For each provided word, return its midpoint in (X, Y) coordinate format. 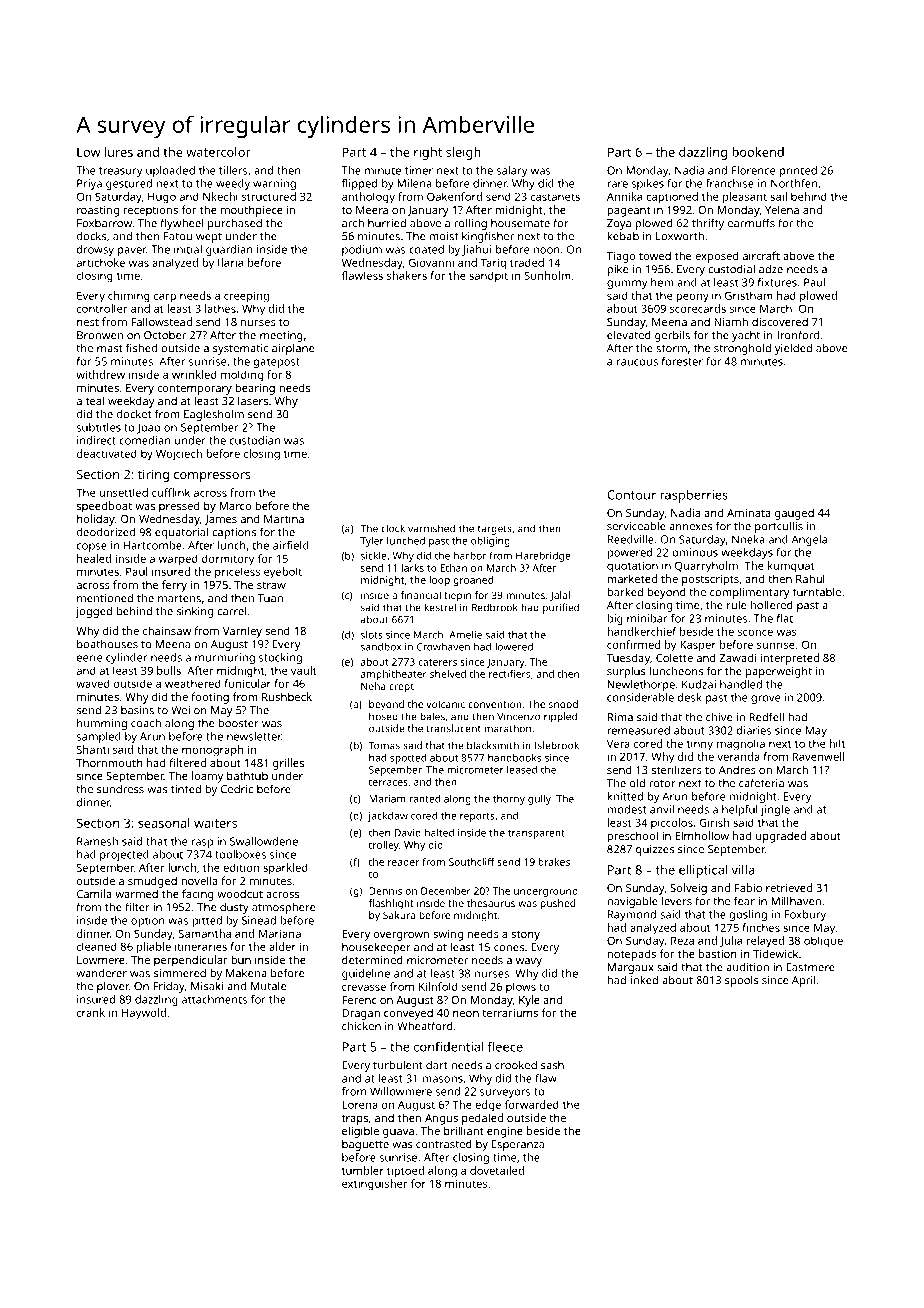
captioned (672, 198)
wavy (529, 962)
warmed (136, 893)
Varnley (242, 632)
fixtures (777, 282)
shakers (407, 275)
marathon (507, 728)
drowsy (95, 250)
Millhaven (796, 901)
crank (91, 1012)
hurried (387, 223)
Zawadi (737, 657)
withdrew (100, 374)
